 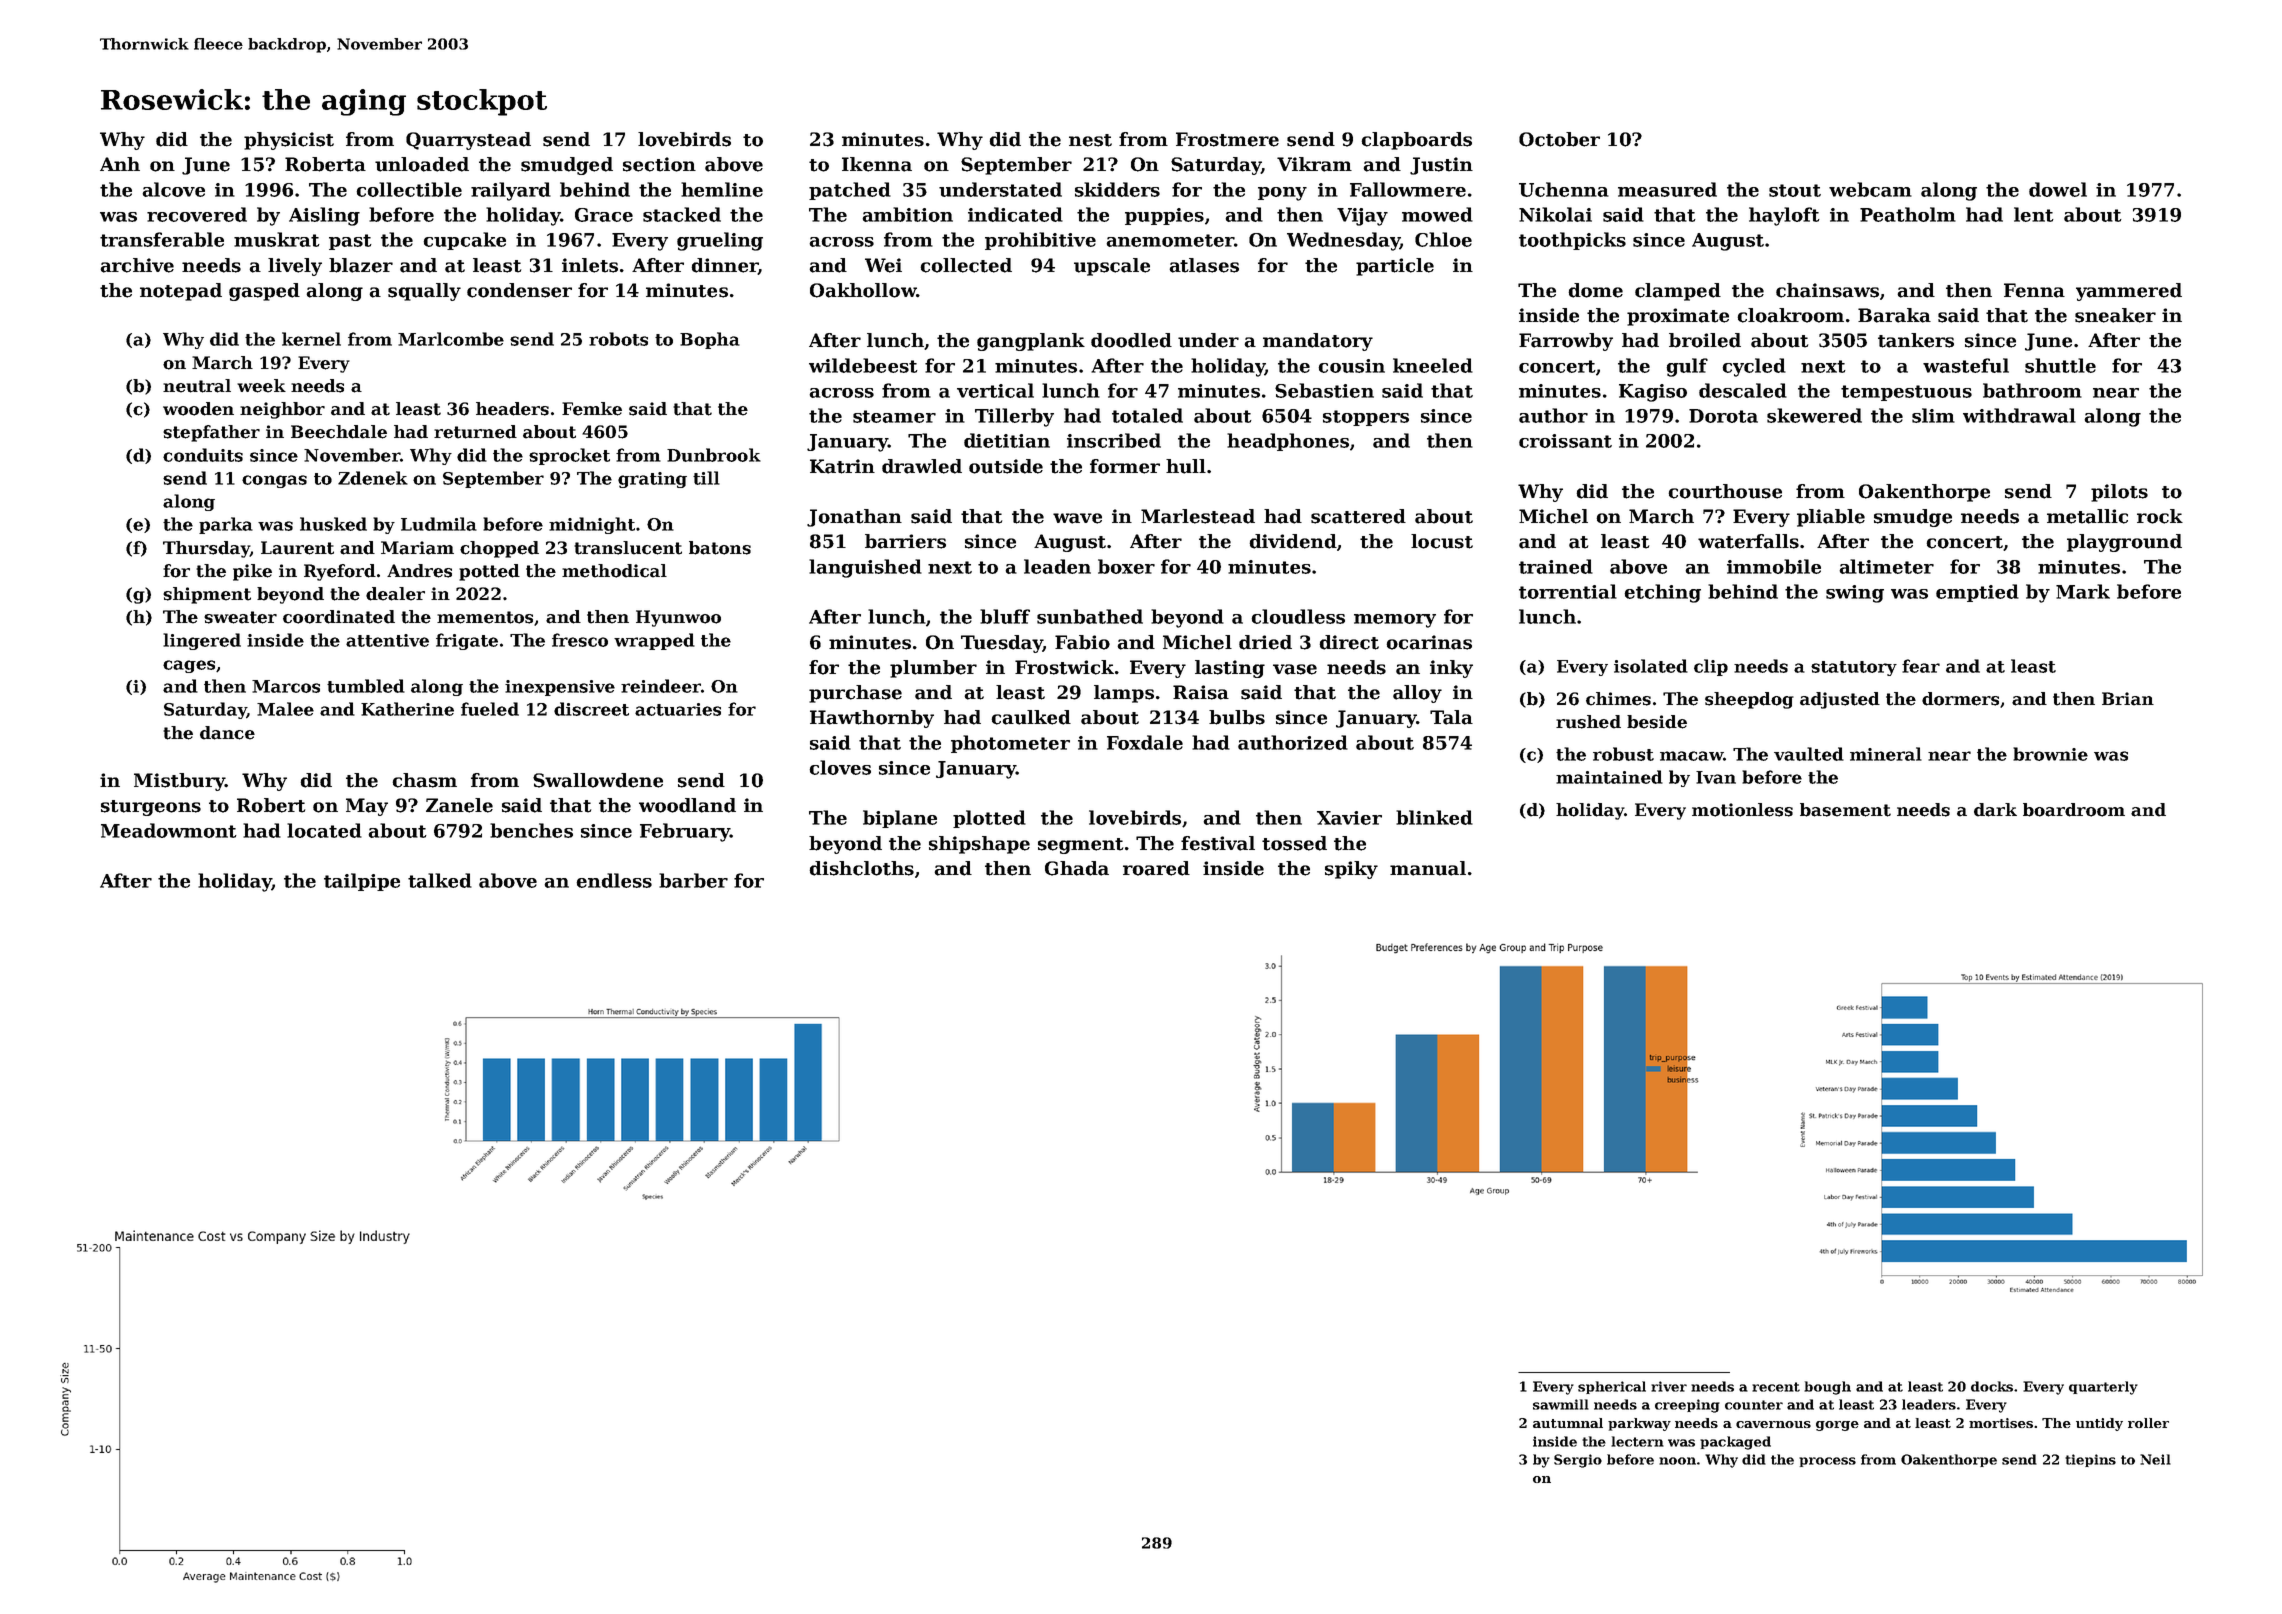 What do you see at coordinates (1933, 415) in the screenshot?
I see `slim` at bounding box center [1933, 415].
